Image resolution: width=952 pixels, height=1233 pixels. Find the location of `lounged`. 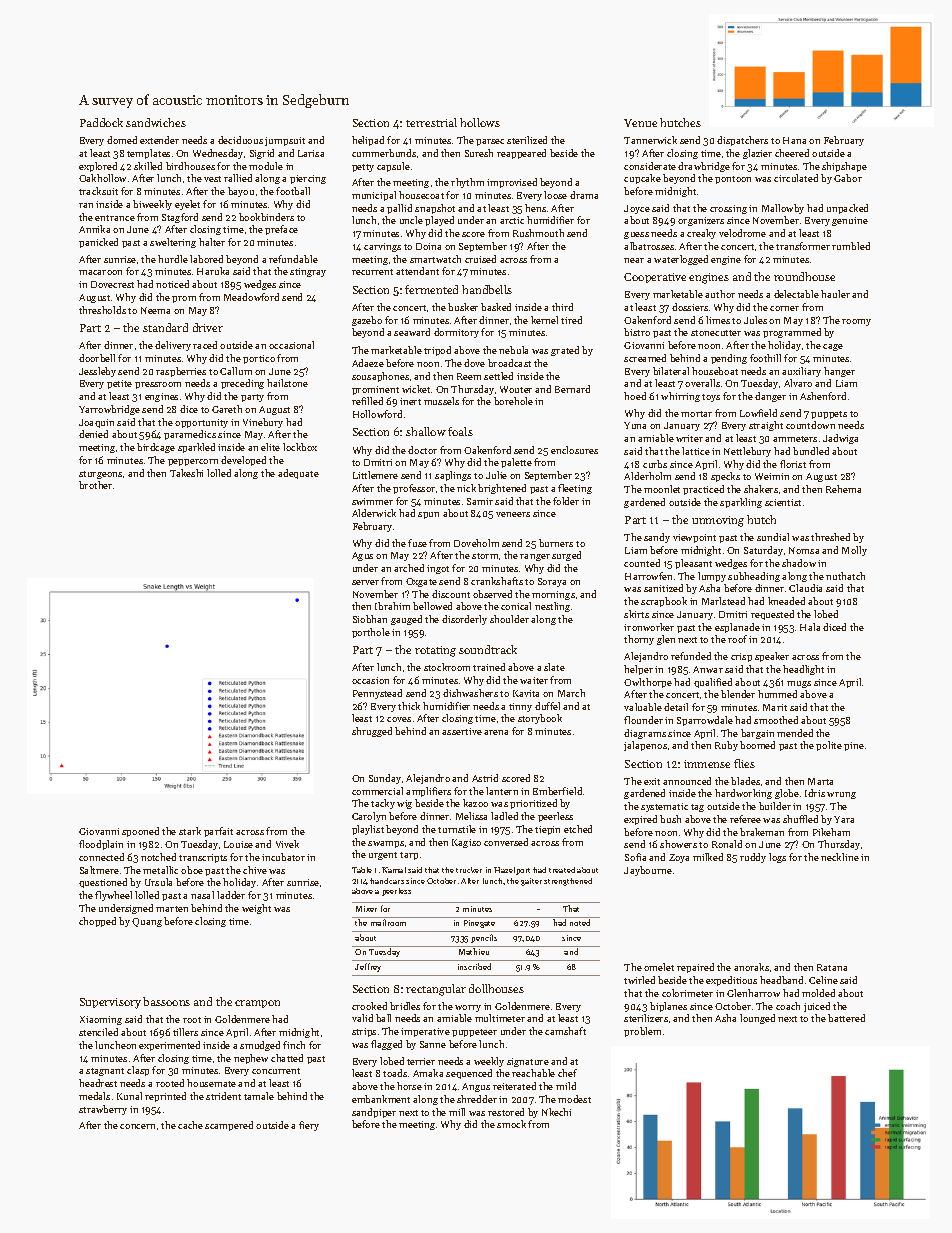

lounged is located at coordinates (757, 1019).
